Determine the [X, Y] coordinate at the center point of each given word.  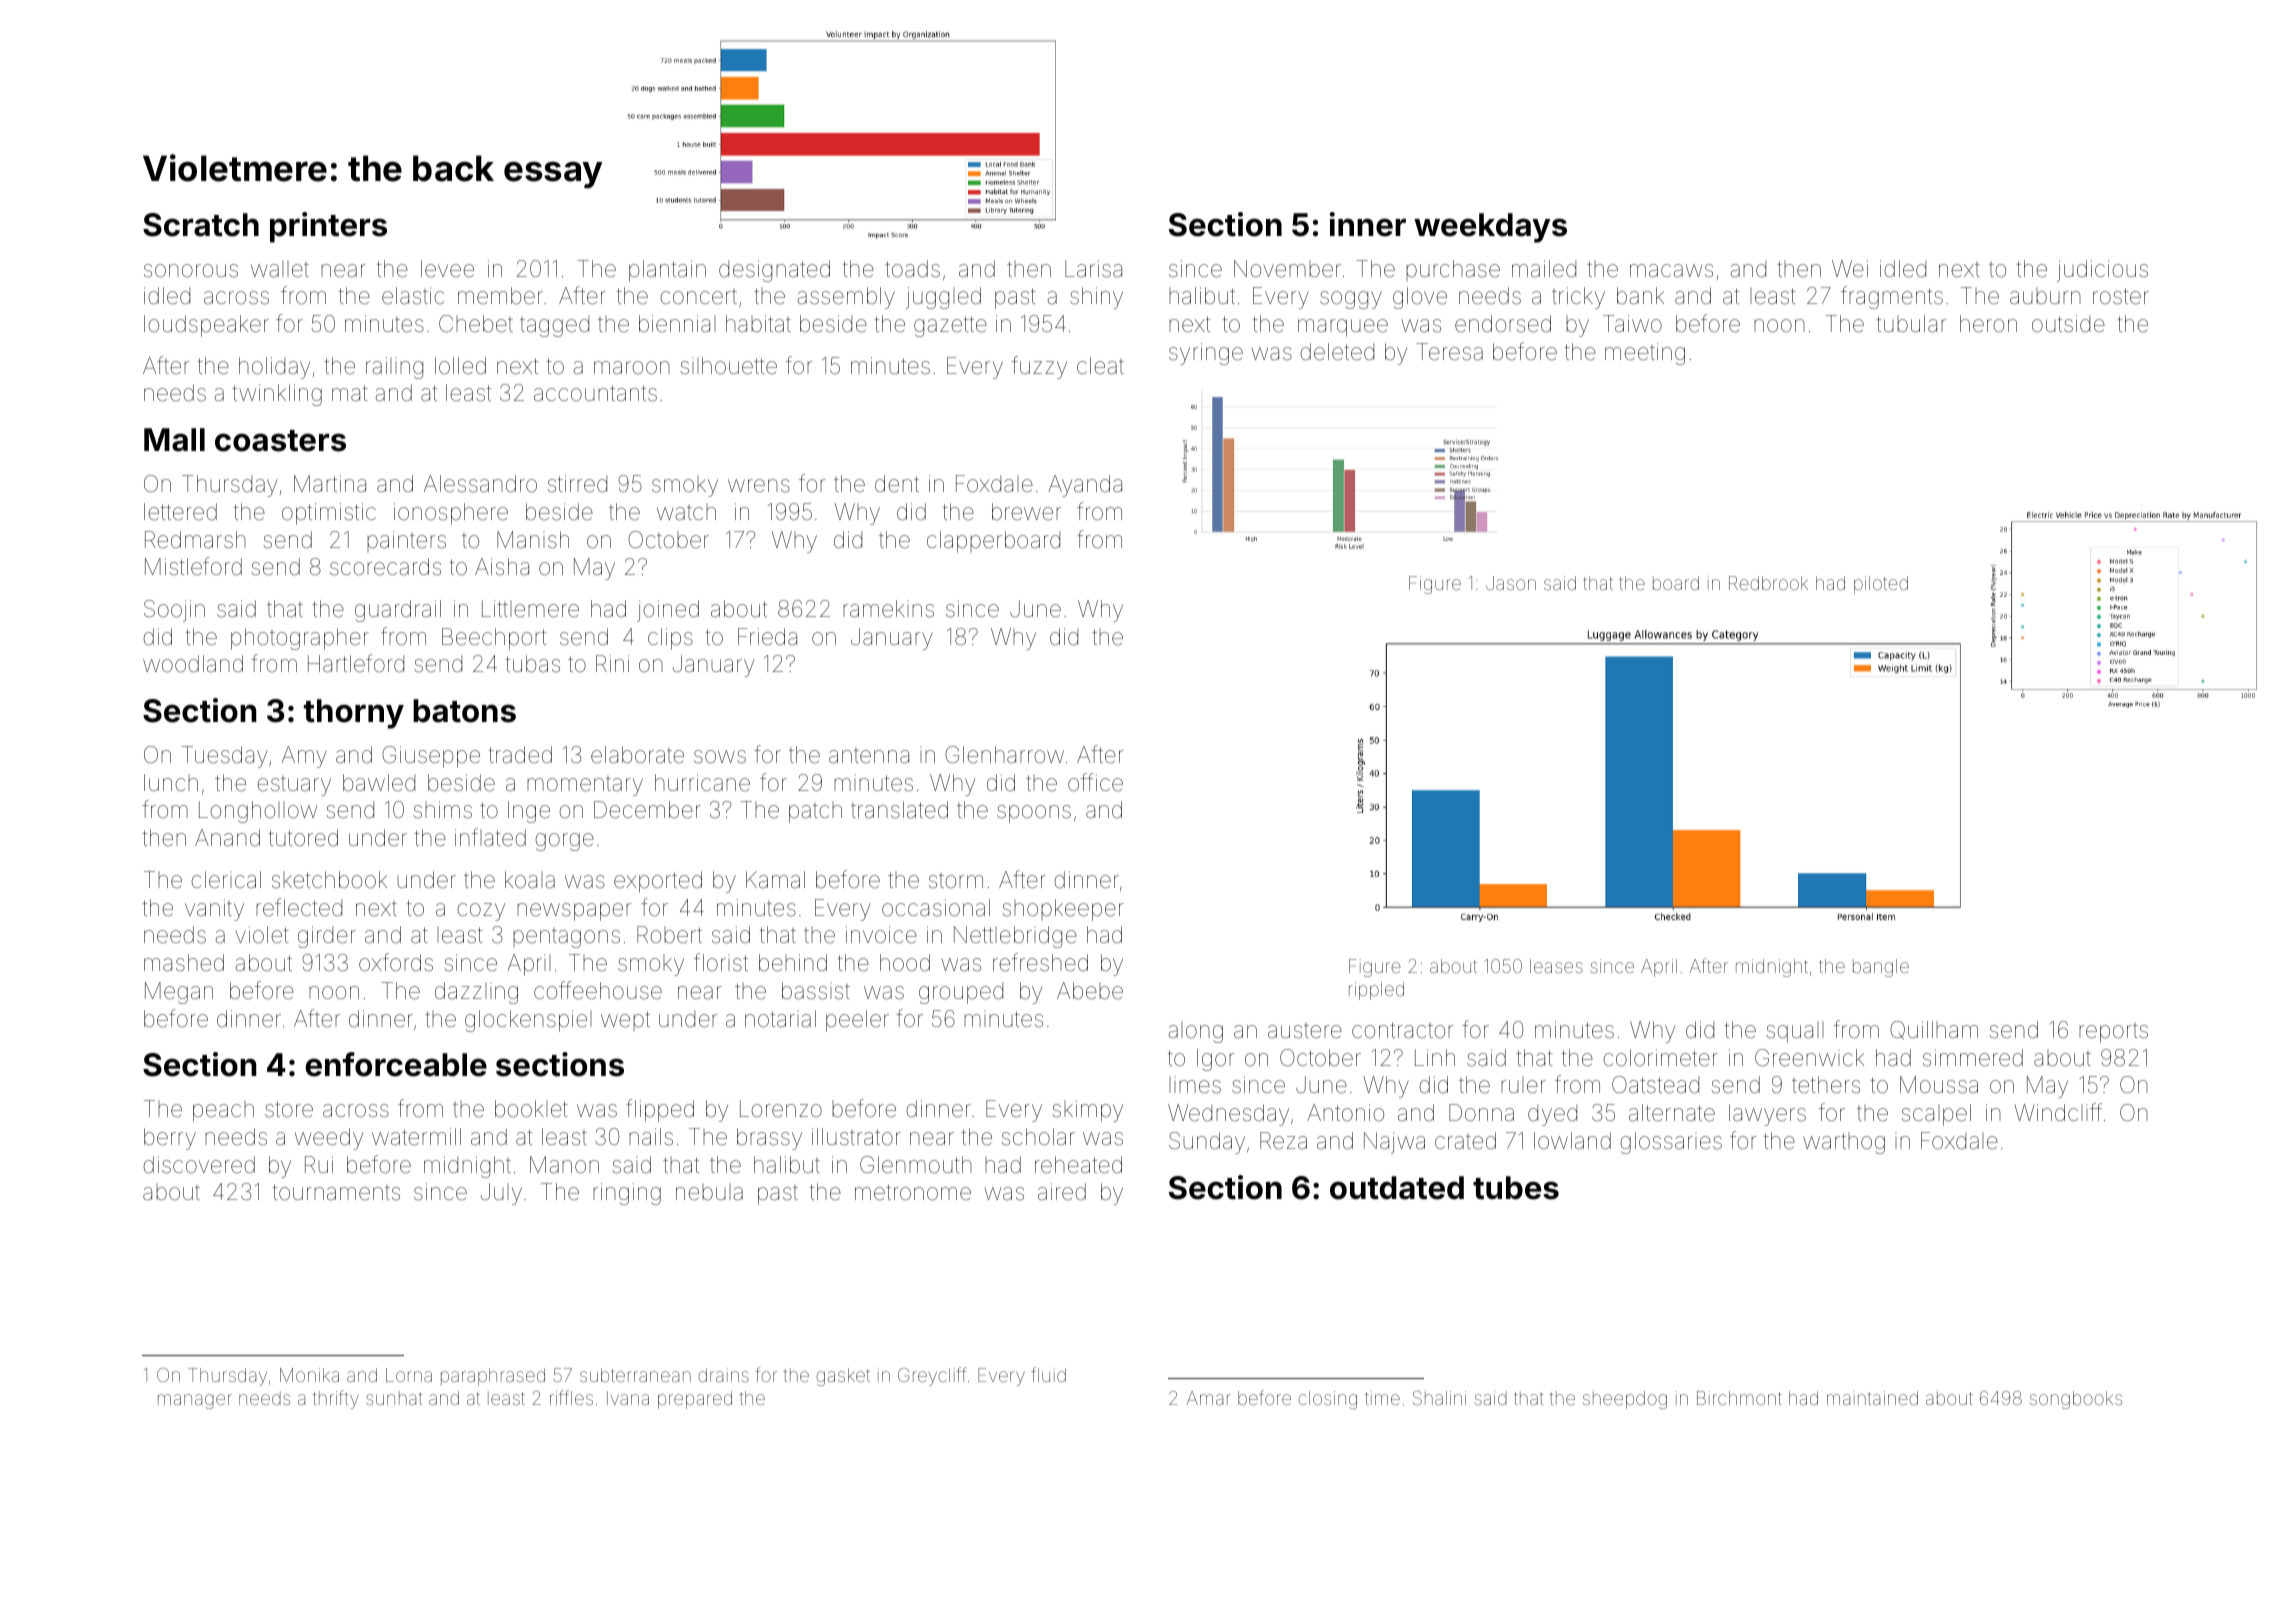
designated [774, 271]
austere [1305, 1031]
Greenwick [1809, 1058]
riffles [571, 1397]
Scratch [201, 225]
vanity [214, 910]
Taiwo [1632, 323]
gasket [843, 1377]
